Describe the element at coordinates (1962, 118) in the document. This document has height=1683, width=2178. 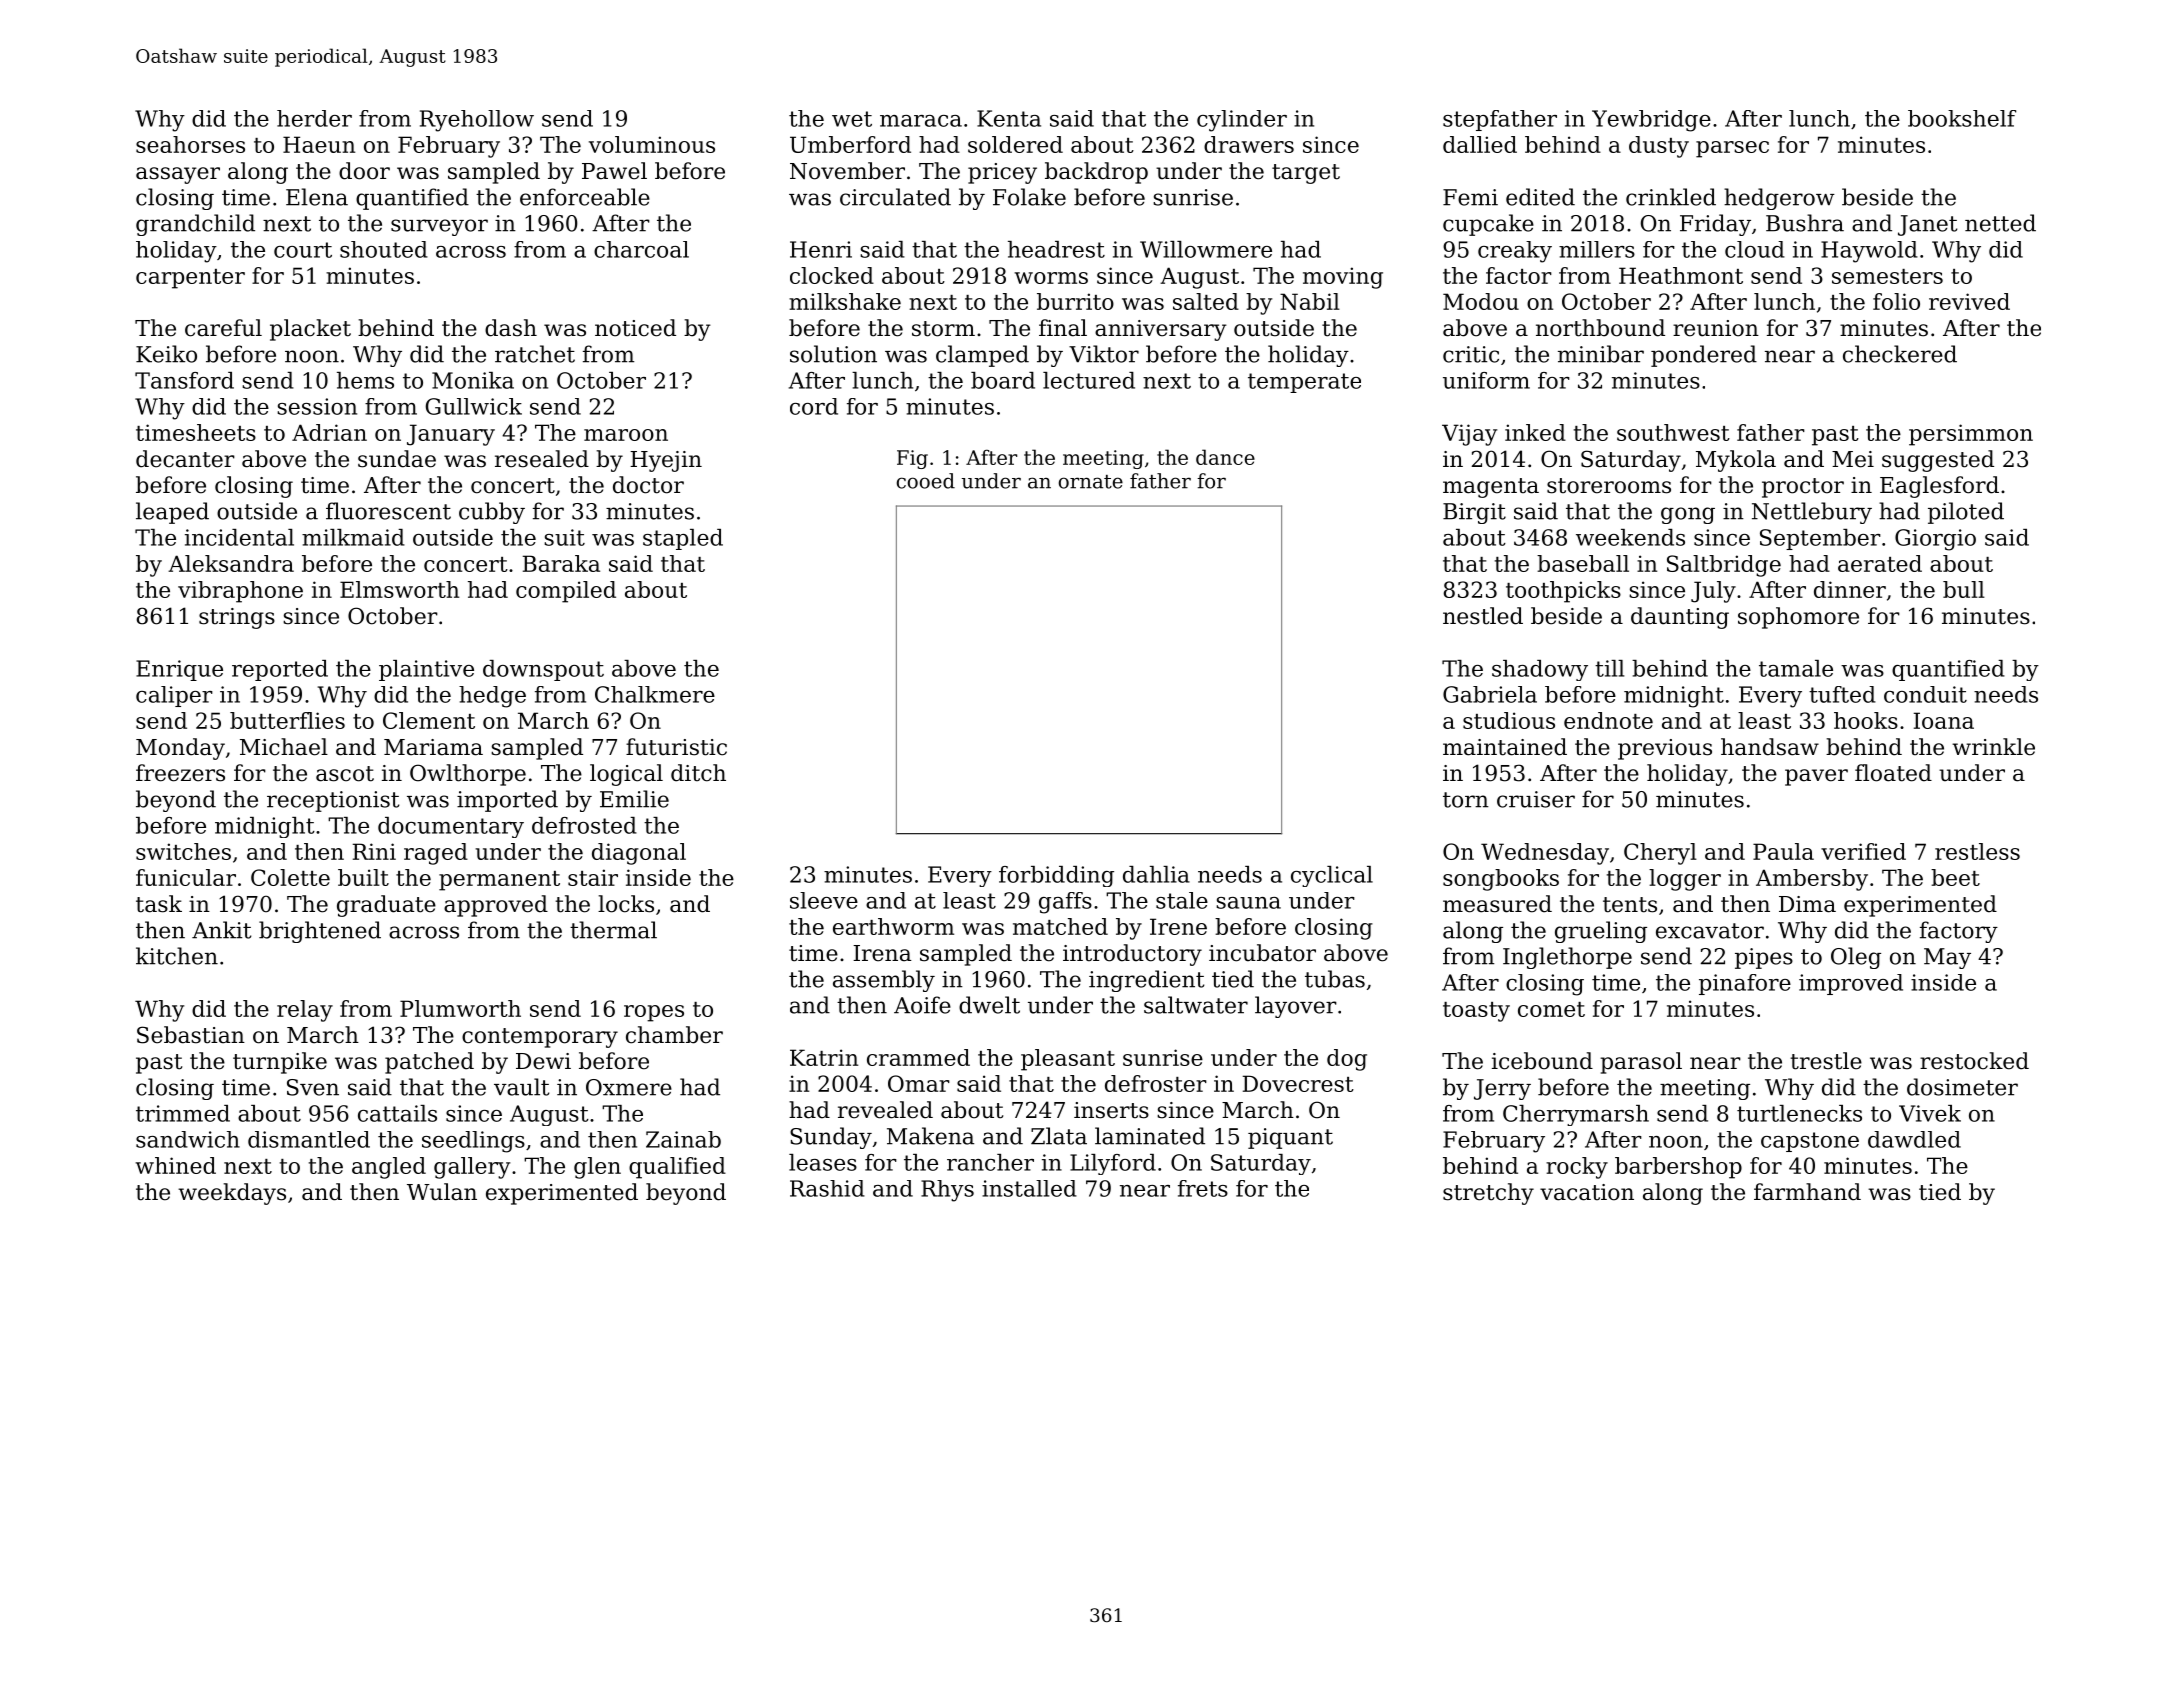
I see `bookshelf` at that location.
